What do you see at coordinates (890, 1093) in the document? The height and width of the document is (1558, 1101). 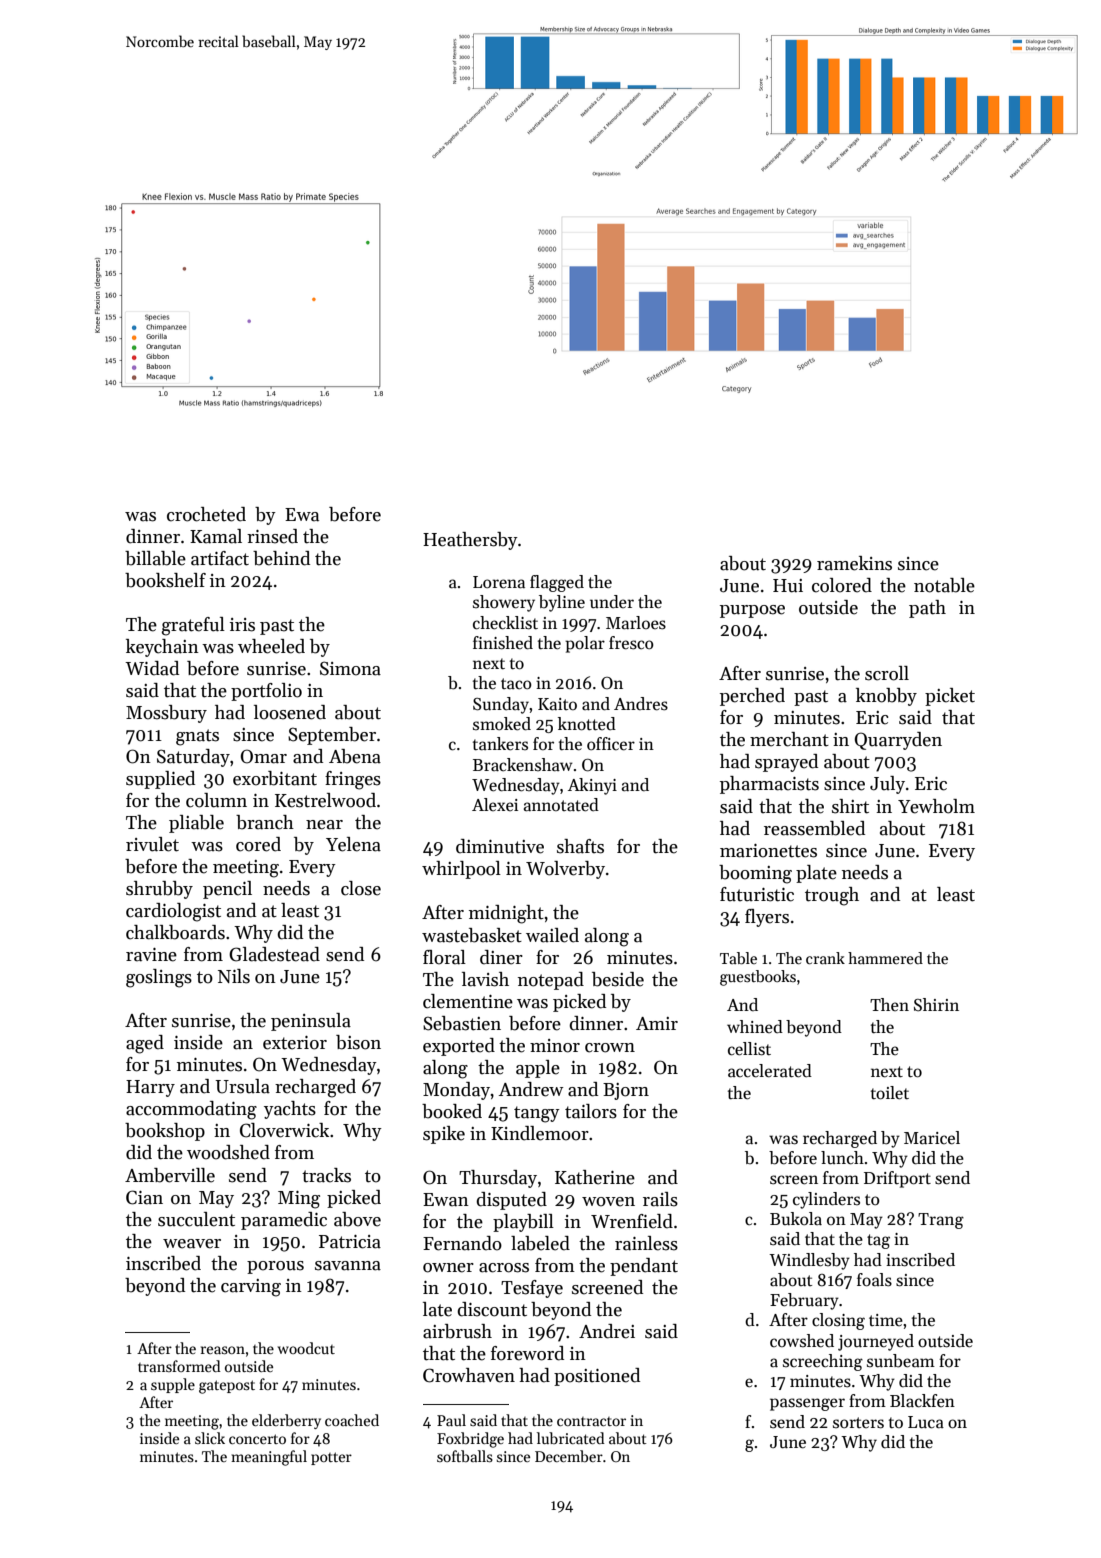 I see `toilet` at bounding box center [890, 1093].
